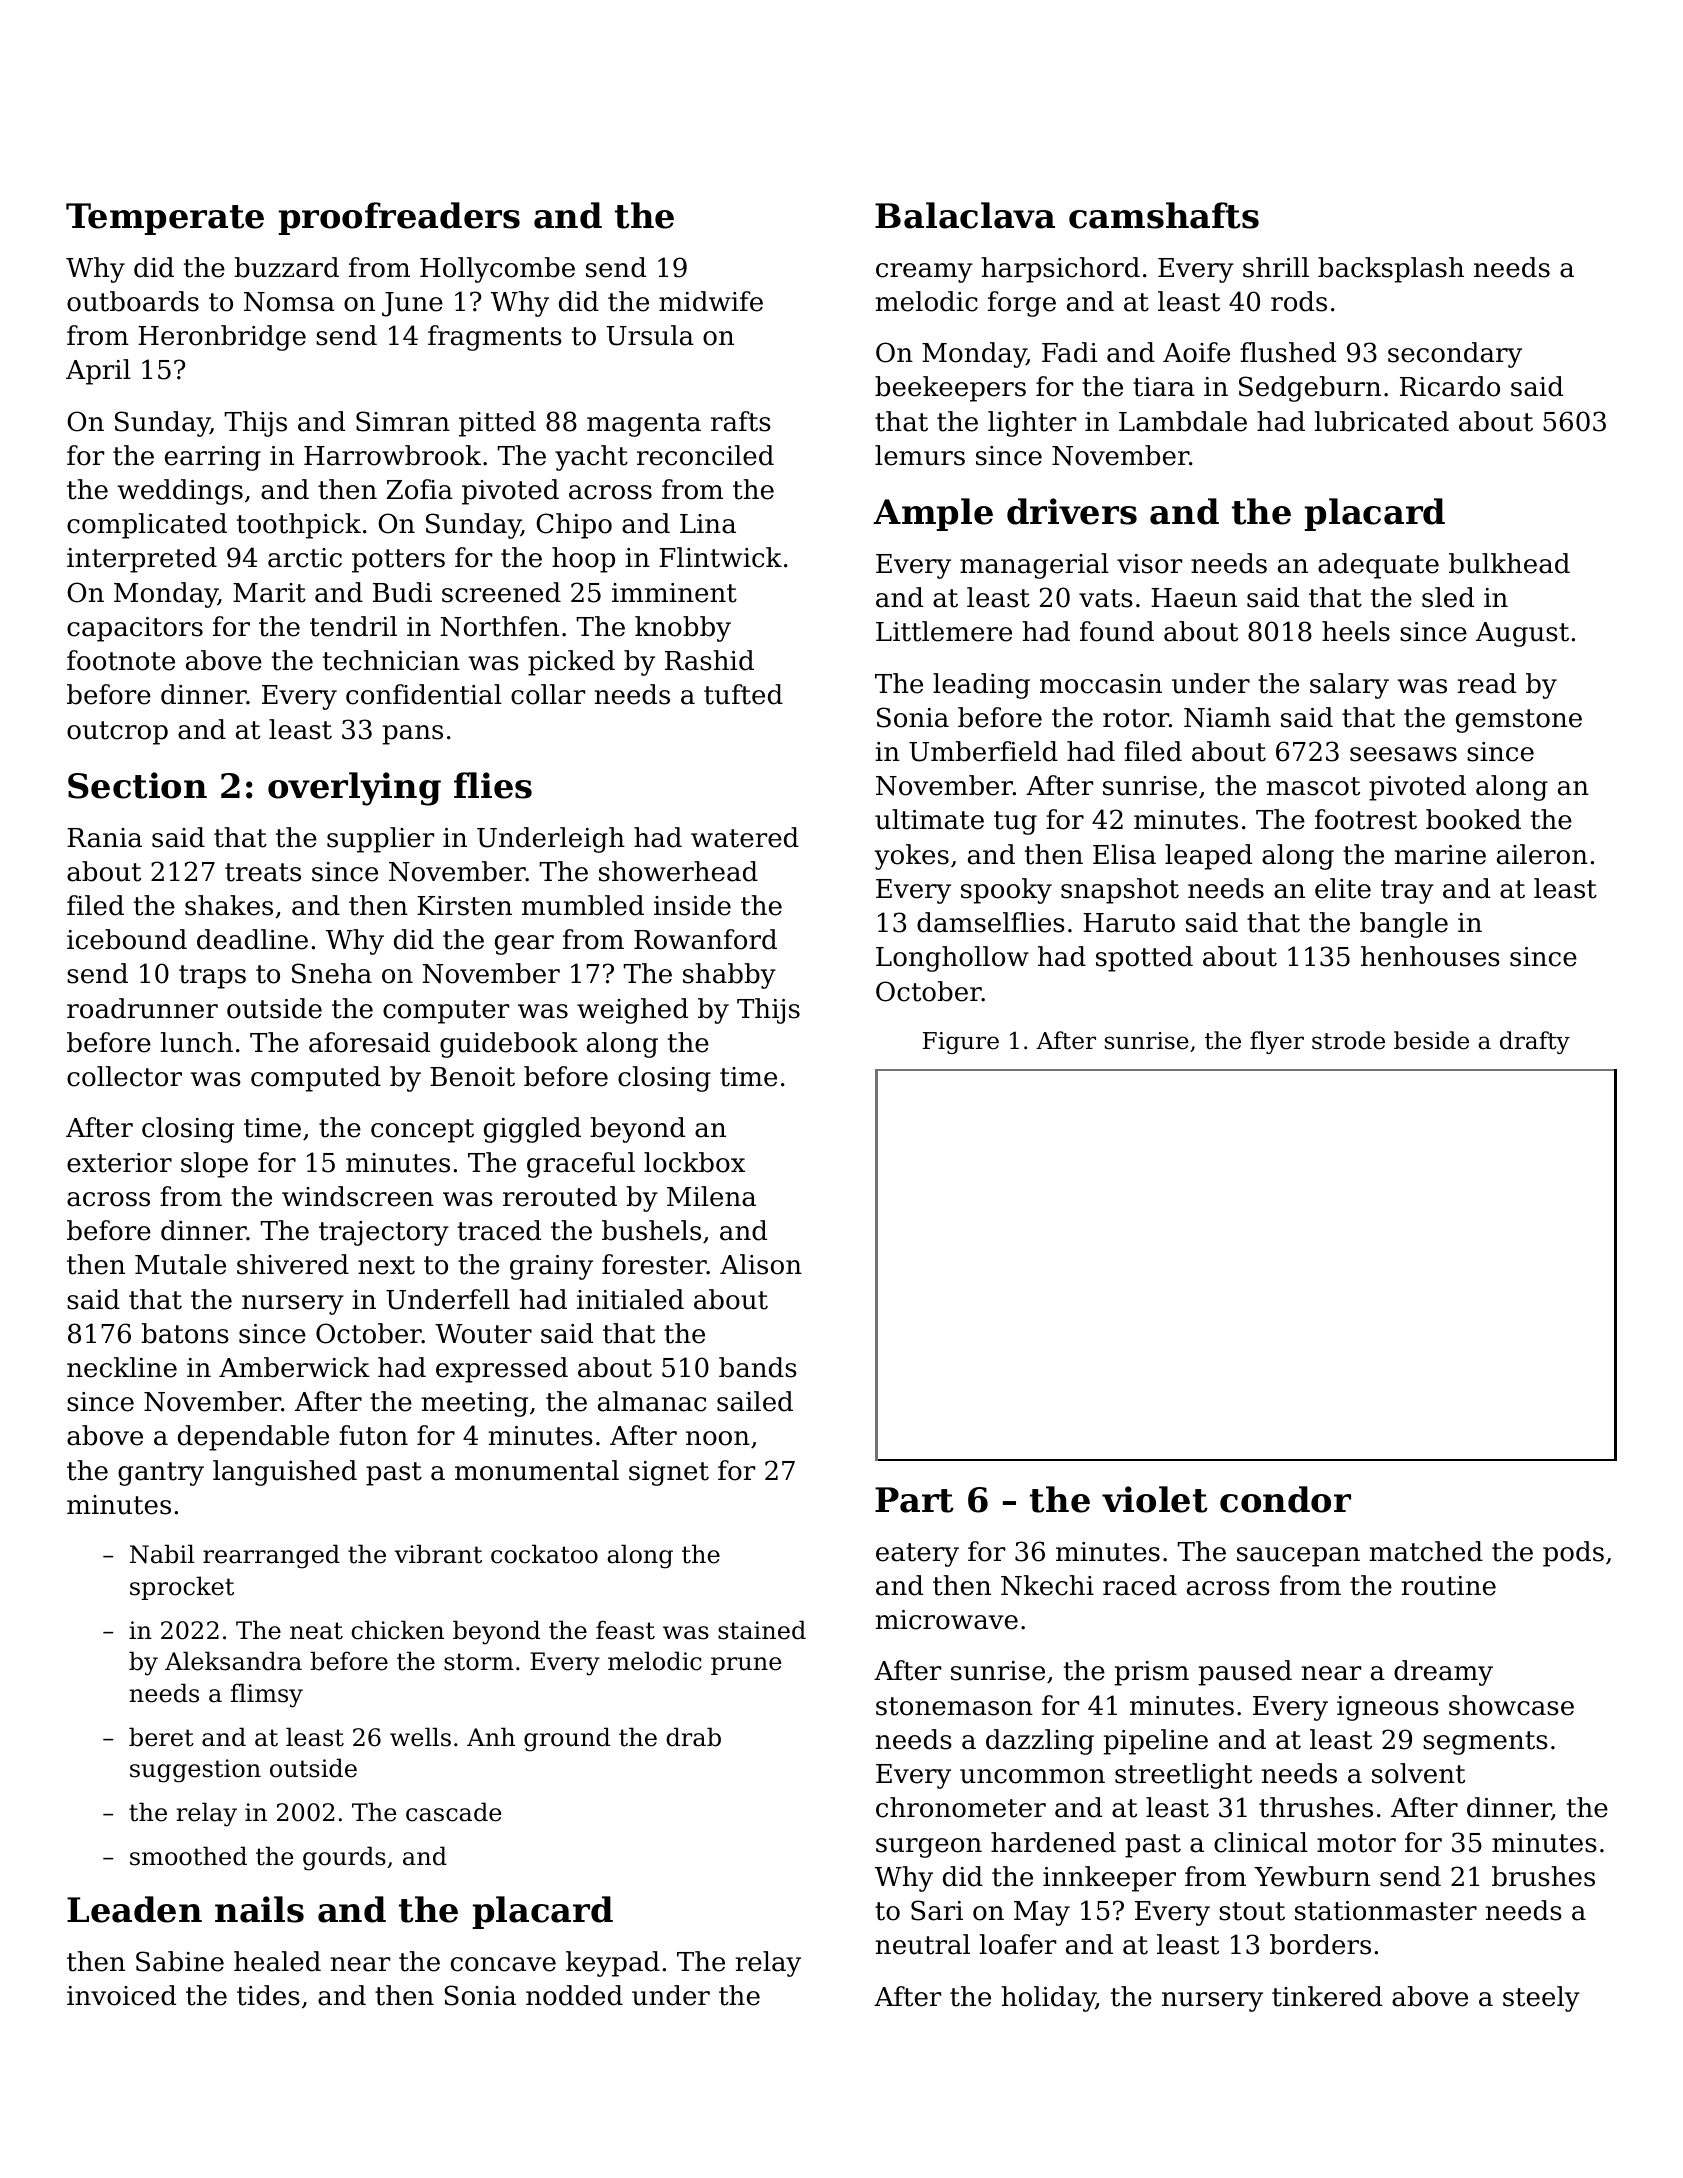  Describe the element at coordinates (1391, 270) in the screenshot. I see `backsplash` at that location.
